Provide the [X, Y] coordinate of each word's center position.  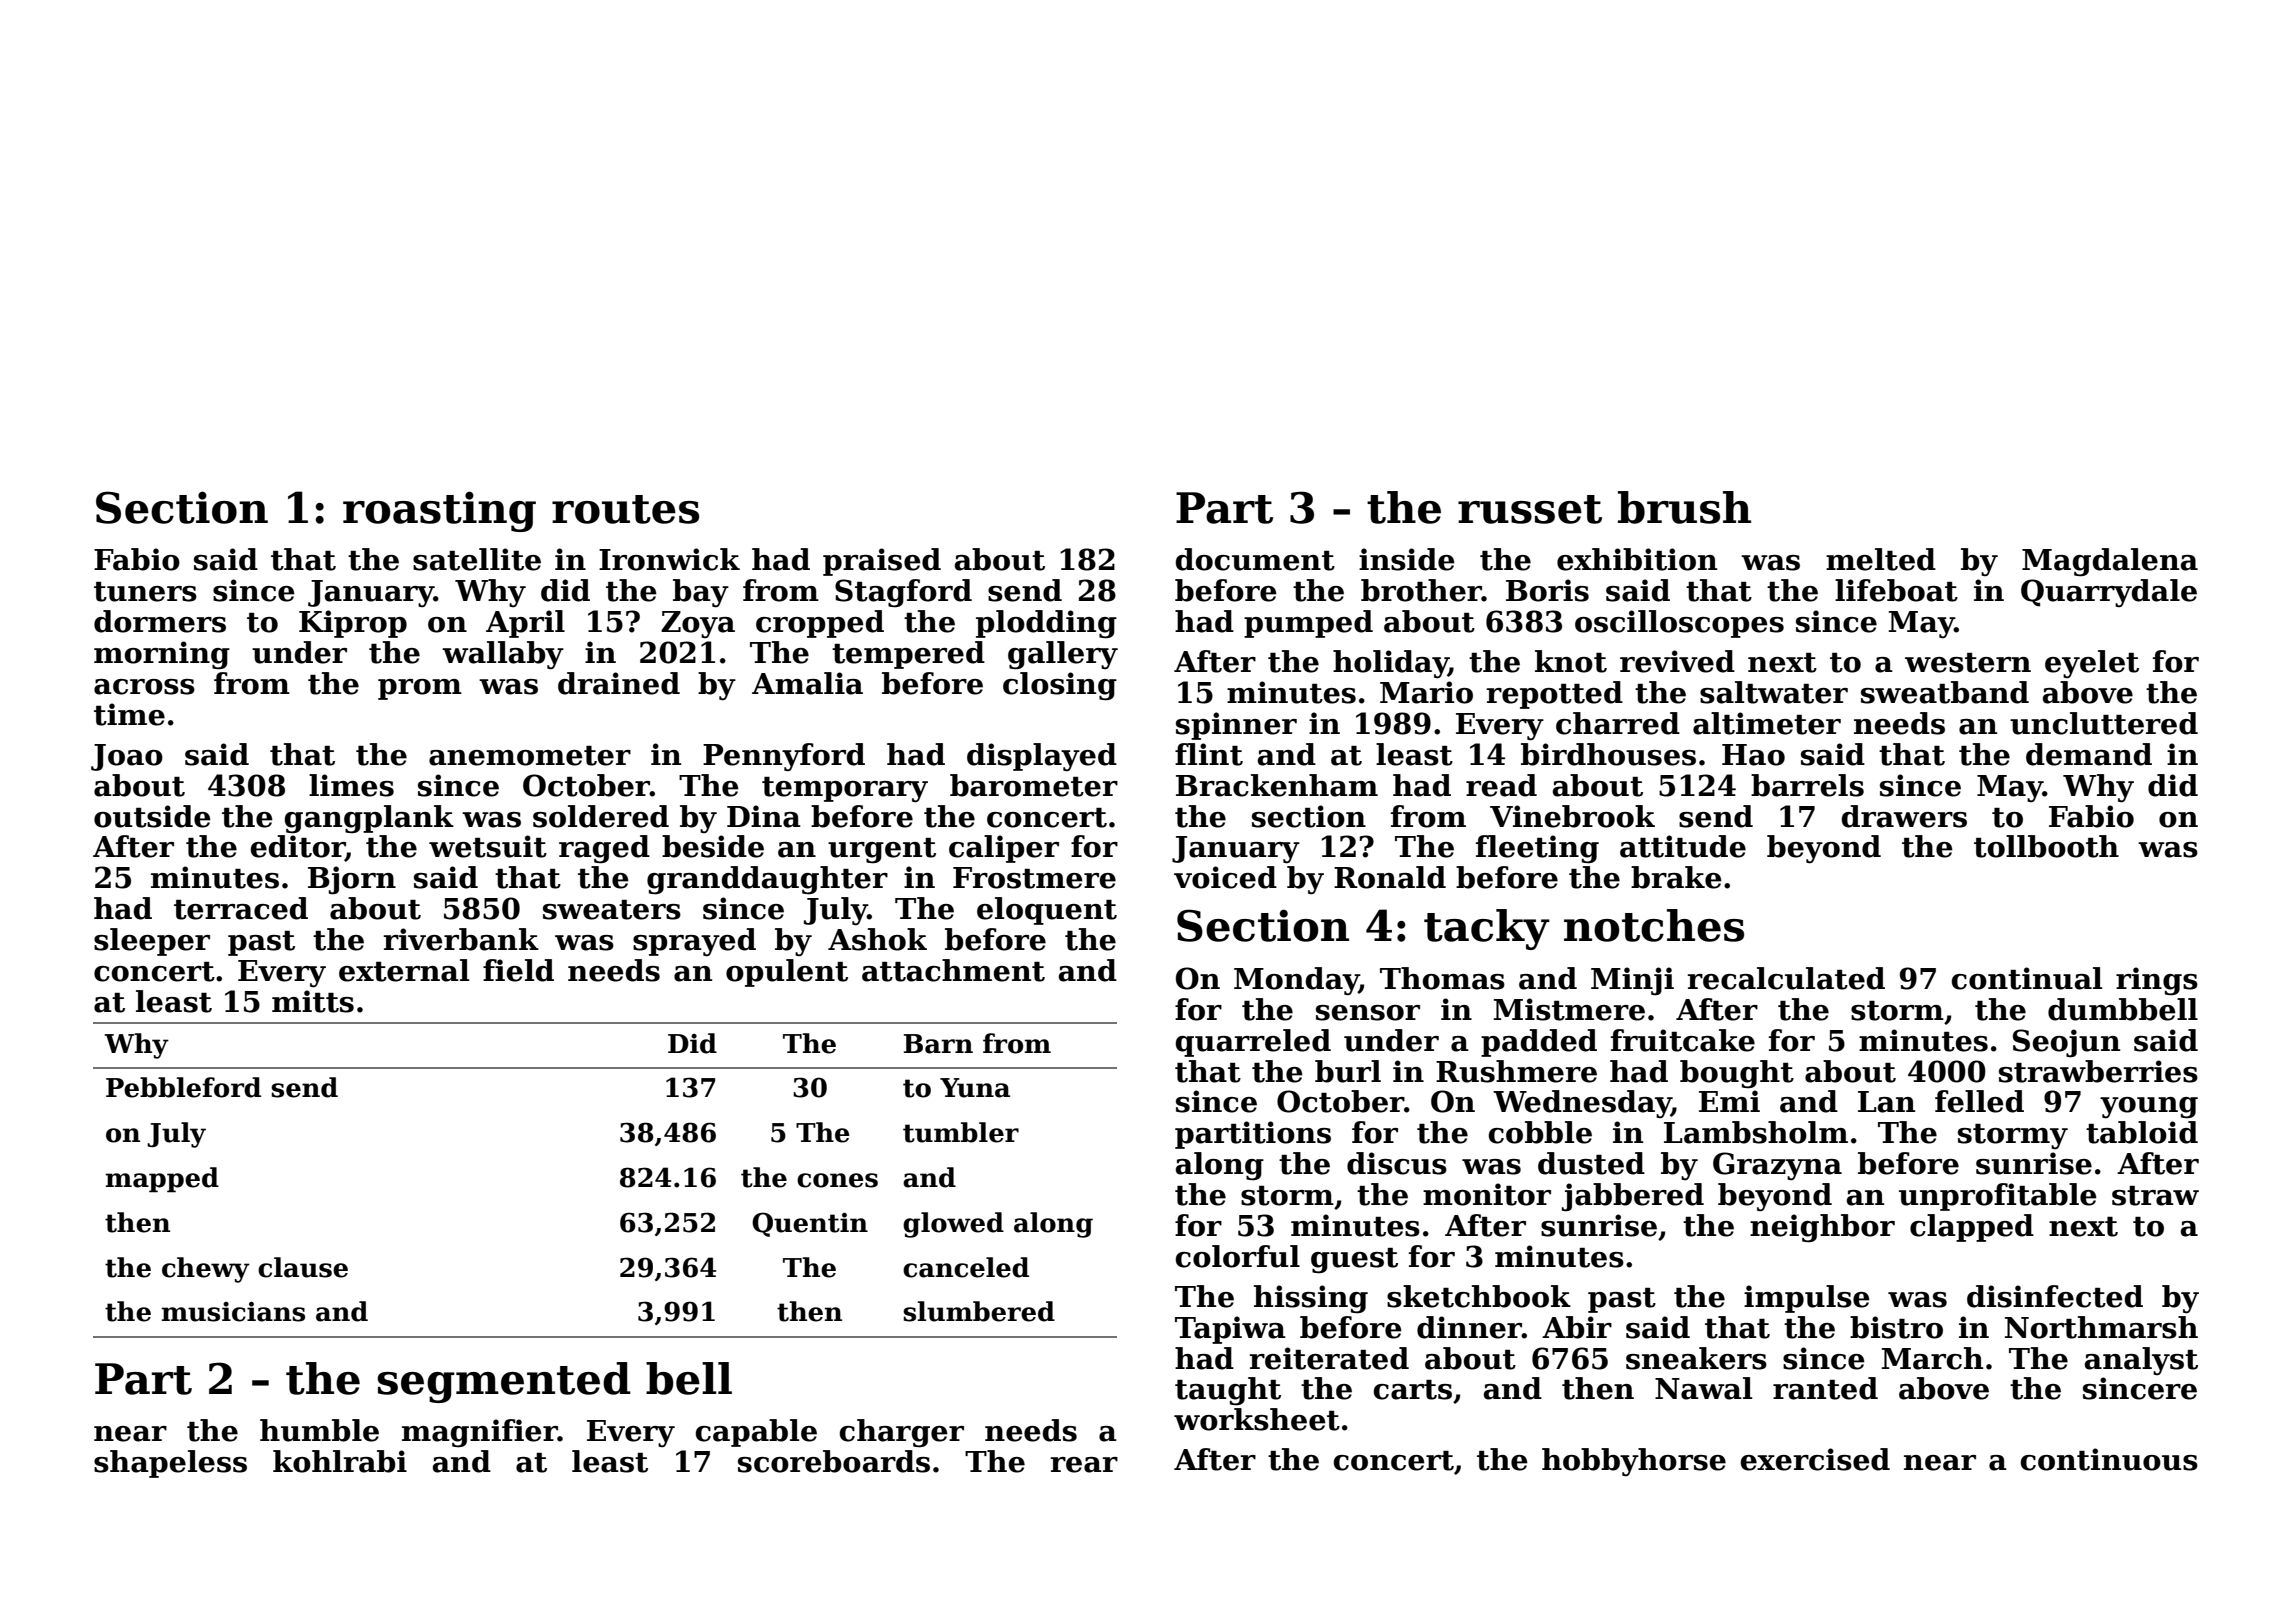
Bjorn [352, 880]
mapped [162, 1180]
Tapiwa [1230, 1330]
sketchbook [1479, 1296]
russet [1530, 509]
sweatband [1945, 692]
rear [1084, 1465]
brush [1684, 507]
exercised [1815, 1459]
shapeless [170, 1464]
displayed [1042, 757]
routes [625, 509]
